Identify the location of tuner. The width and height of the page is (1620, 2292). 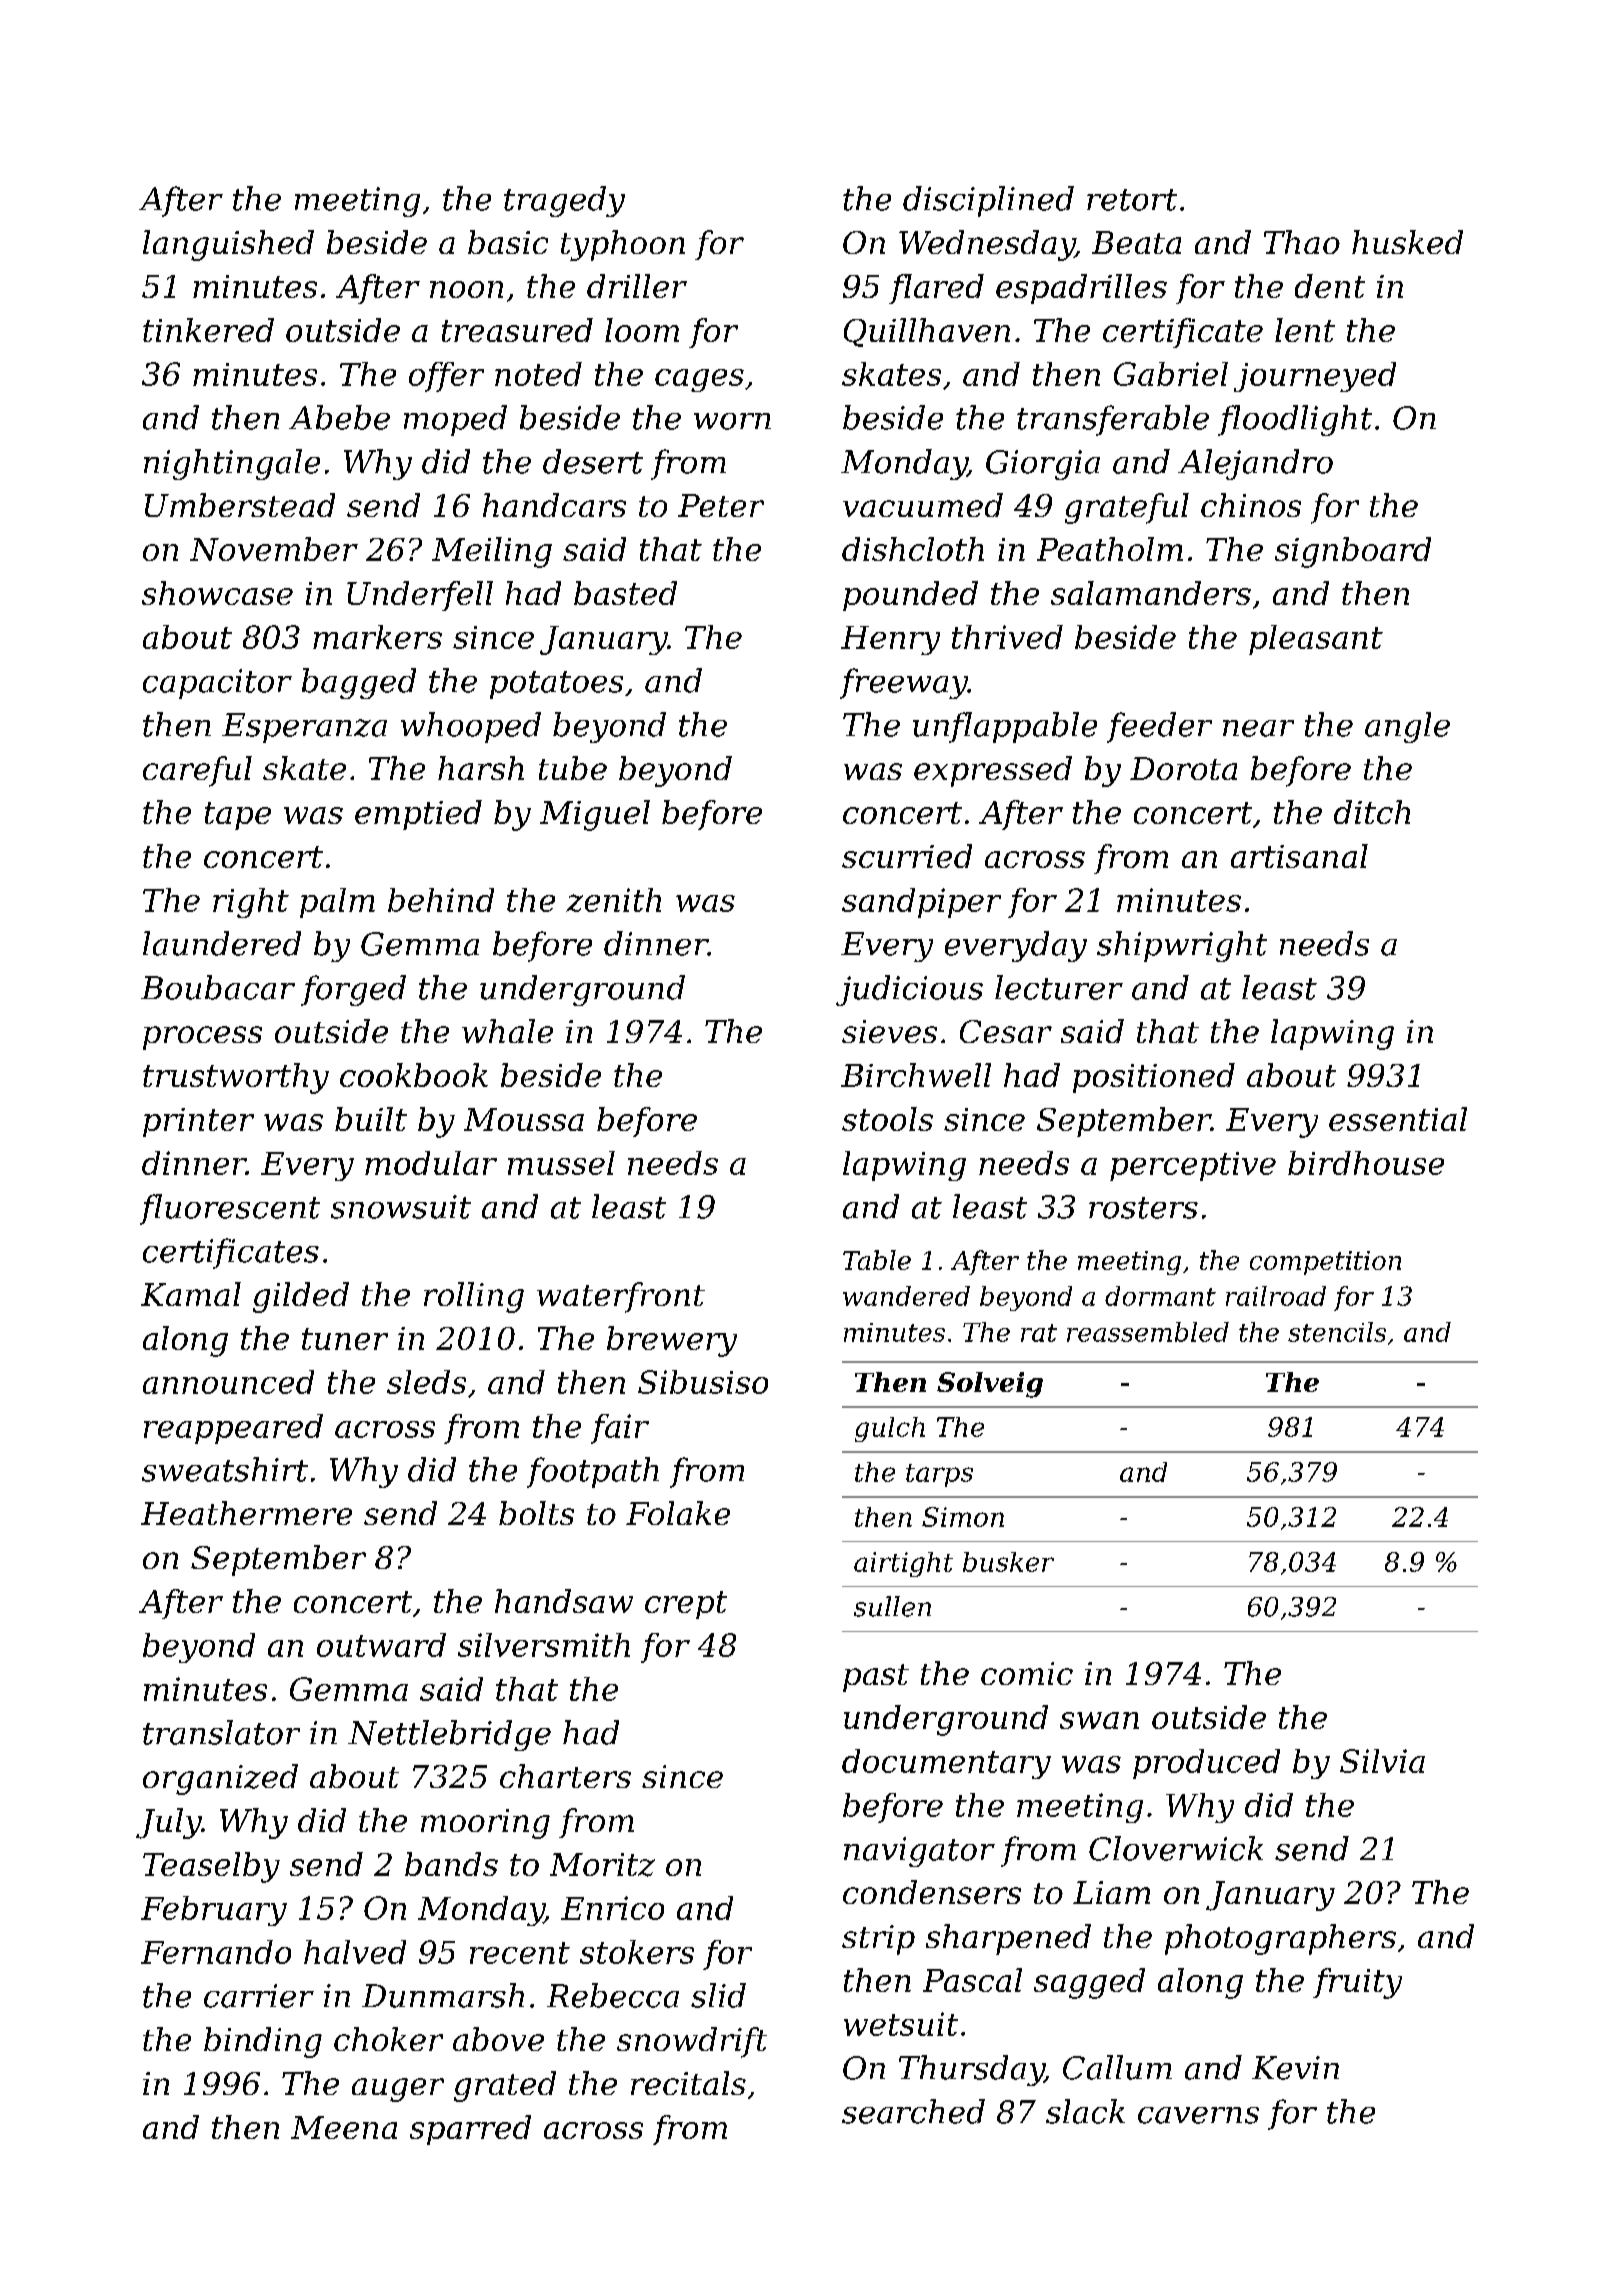
(345, 1339).
